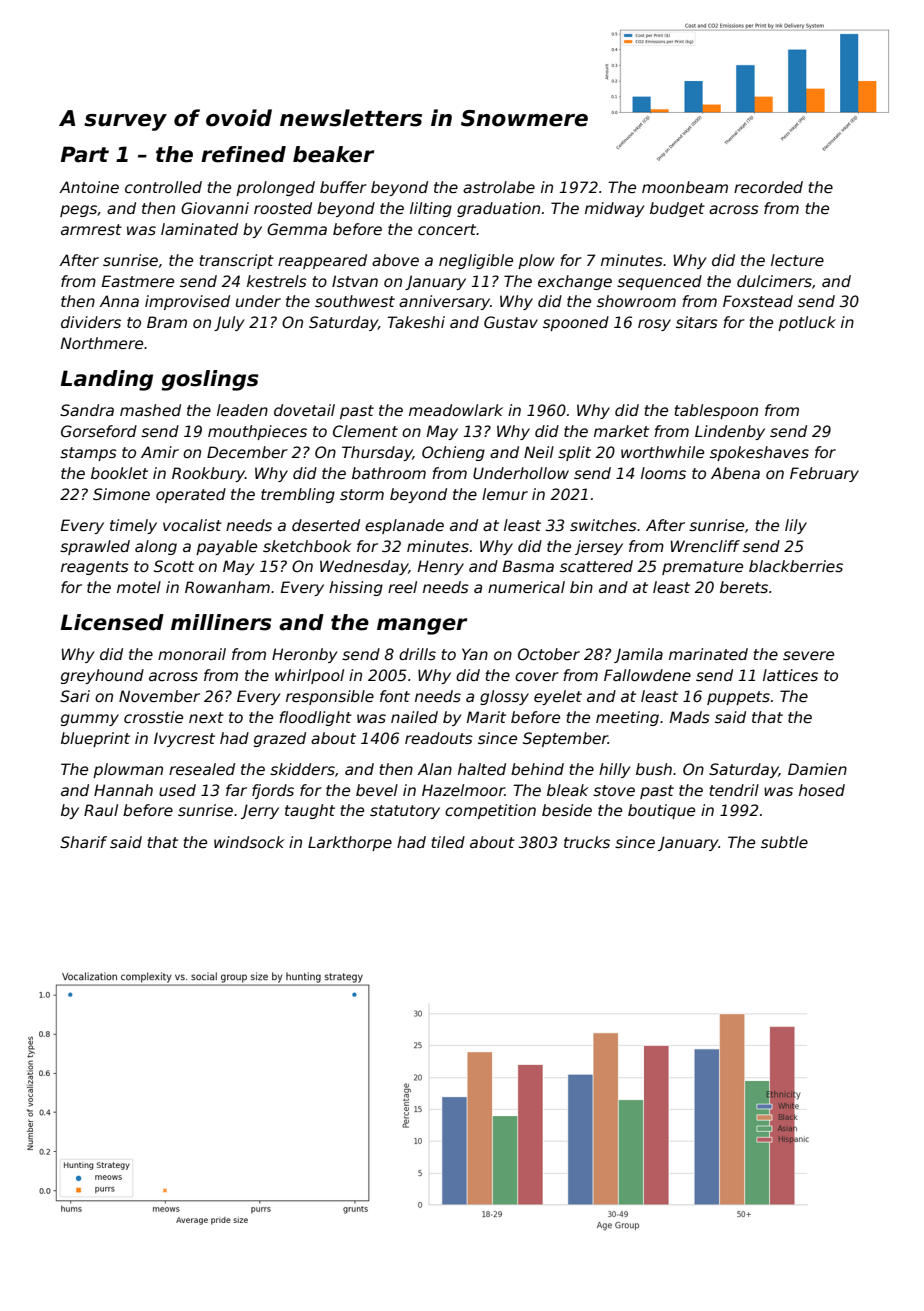 The width and height of the screenshot is (924, 1311). Describe the element at coordinates (759, 453) in the screenshot. I see `spokeshaves` at that location.
